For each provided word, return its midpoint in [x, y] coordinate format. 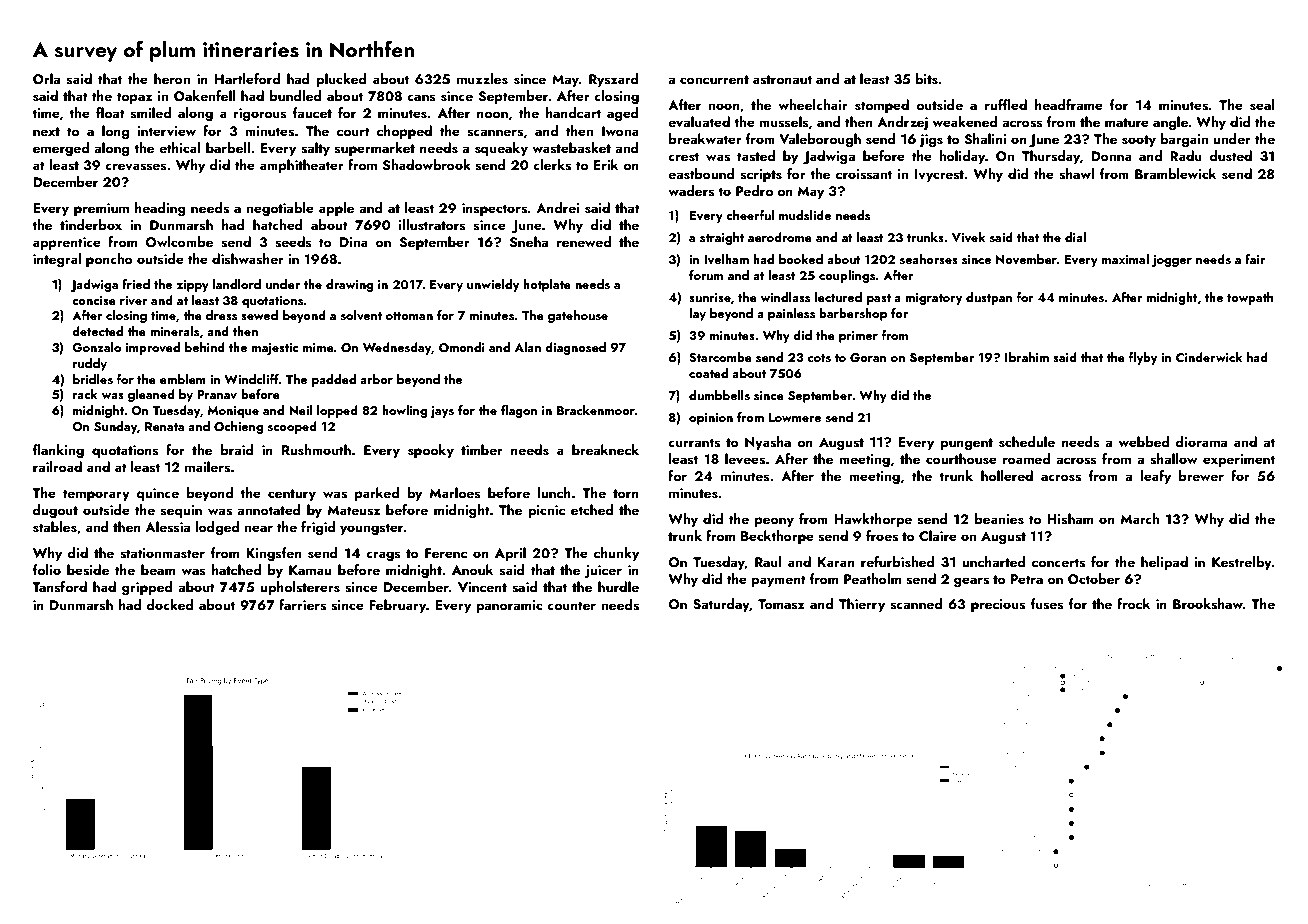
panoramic [509, 606]
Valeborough [820, 140]
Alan [528, 347]
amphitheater [302, 166]
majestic [275, 349]
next [46, 131]
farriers [302, 605]
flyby [1143, 358]
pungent [966, 444]
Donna [1111, 156]
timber [482, 449]
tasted [756, 156]
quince [157, 494]
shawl [1076, 174]
